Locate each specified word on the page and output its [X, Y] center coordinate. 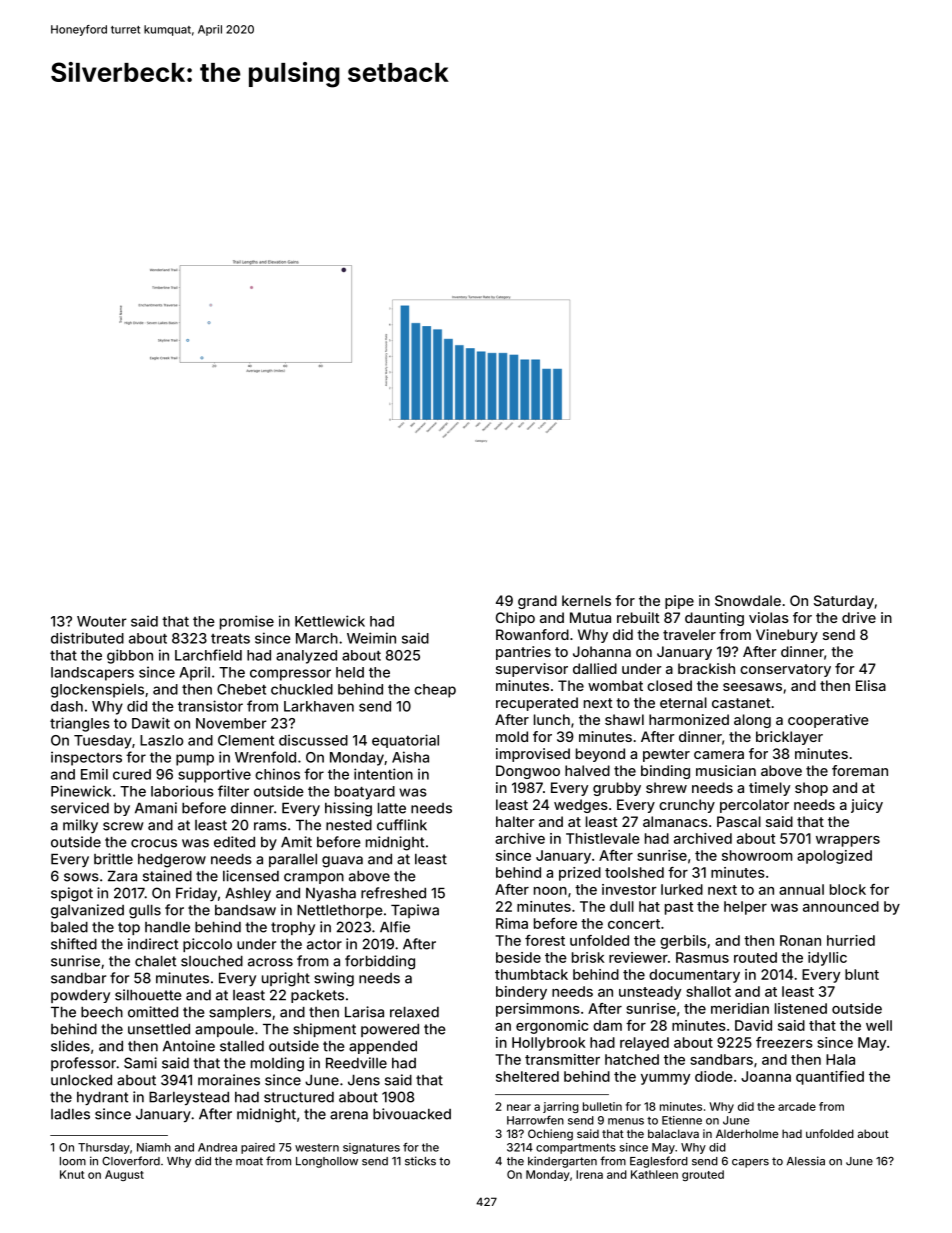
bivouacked [412, 1114]
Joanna [766, 1076]
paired [258, 1148]
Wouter [102, 621]
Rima [512, 923]
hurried [851, 940]
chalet [155, 961]
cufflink [402, 825]
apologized [834, 857]
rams [270, 826]
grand [537, 602]
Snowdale [748, 600]
